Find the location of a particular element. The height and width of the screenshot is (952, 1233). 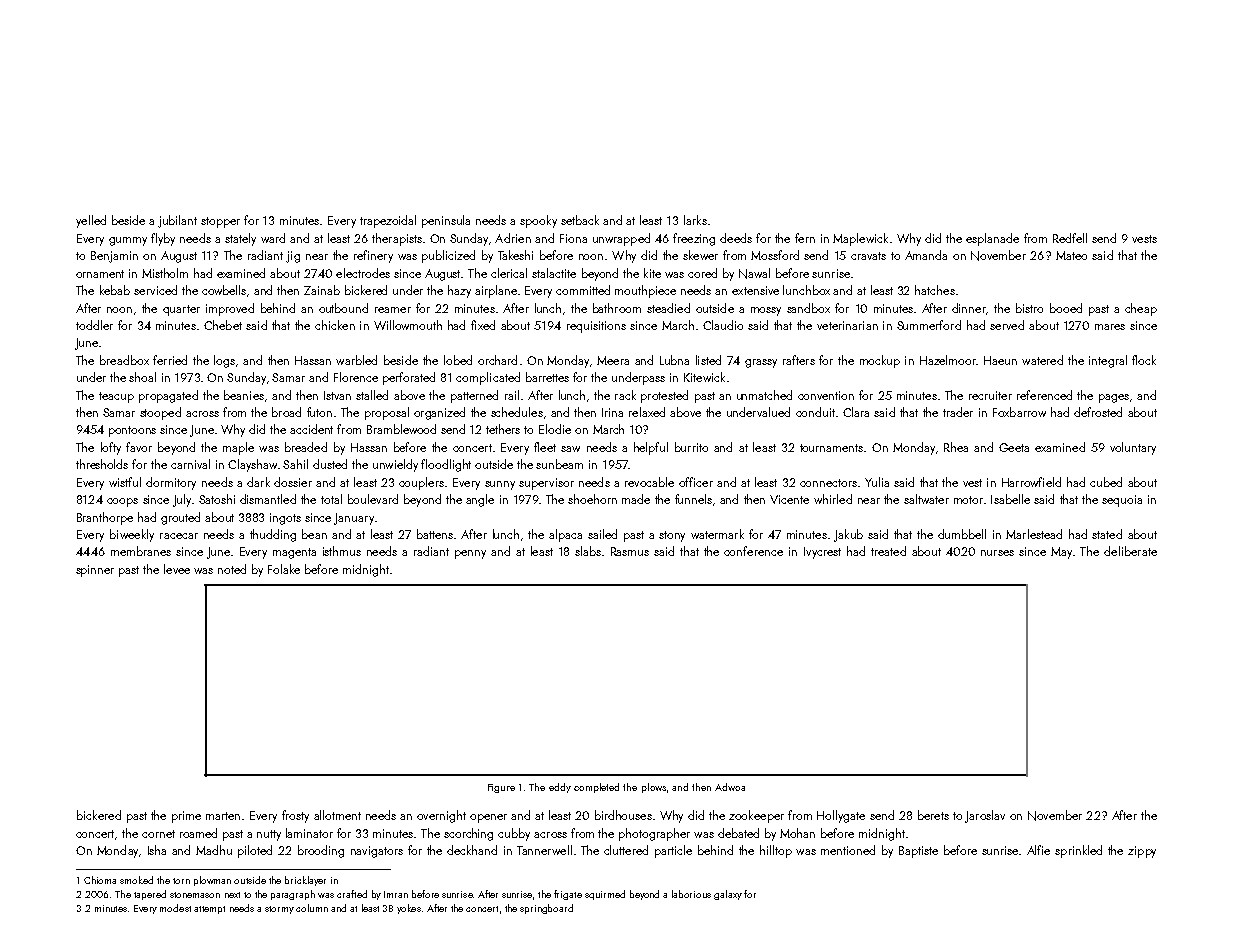

pages is located at coordinates (1114, 398).
